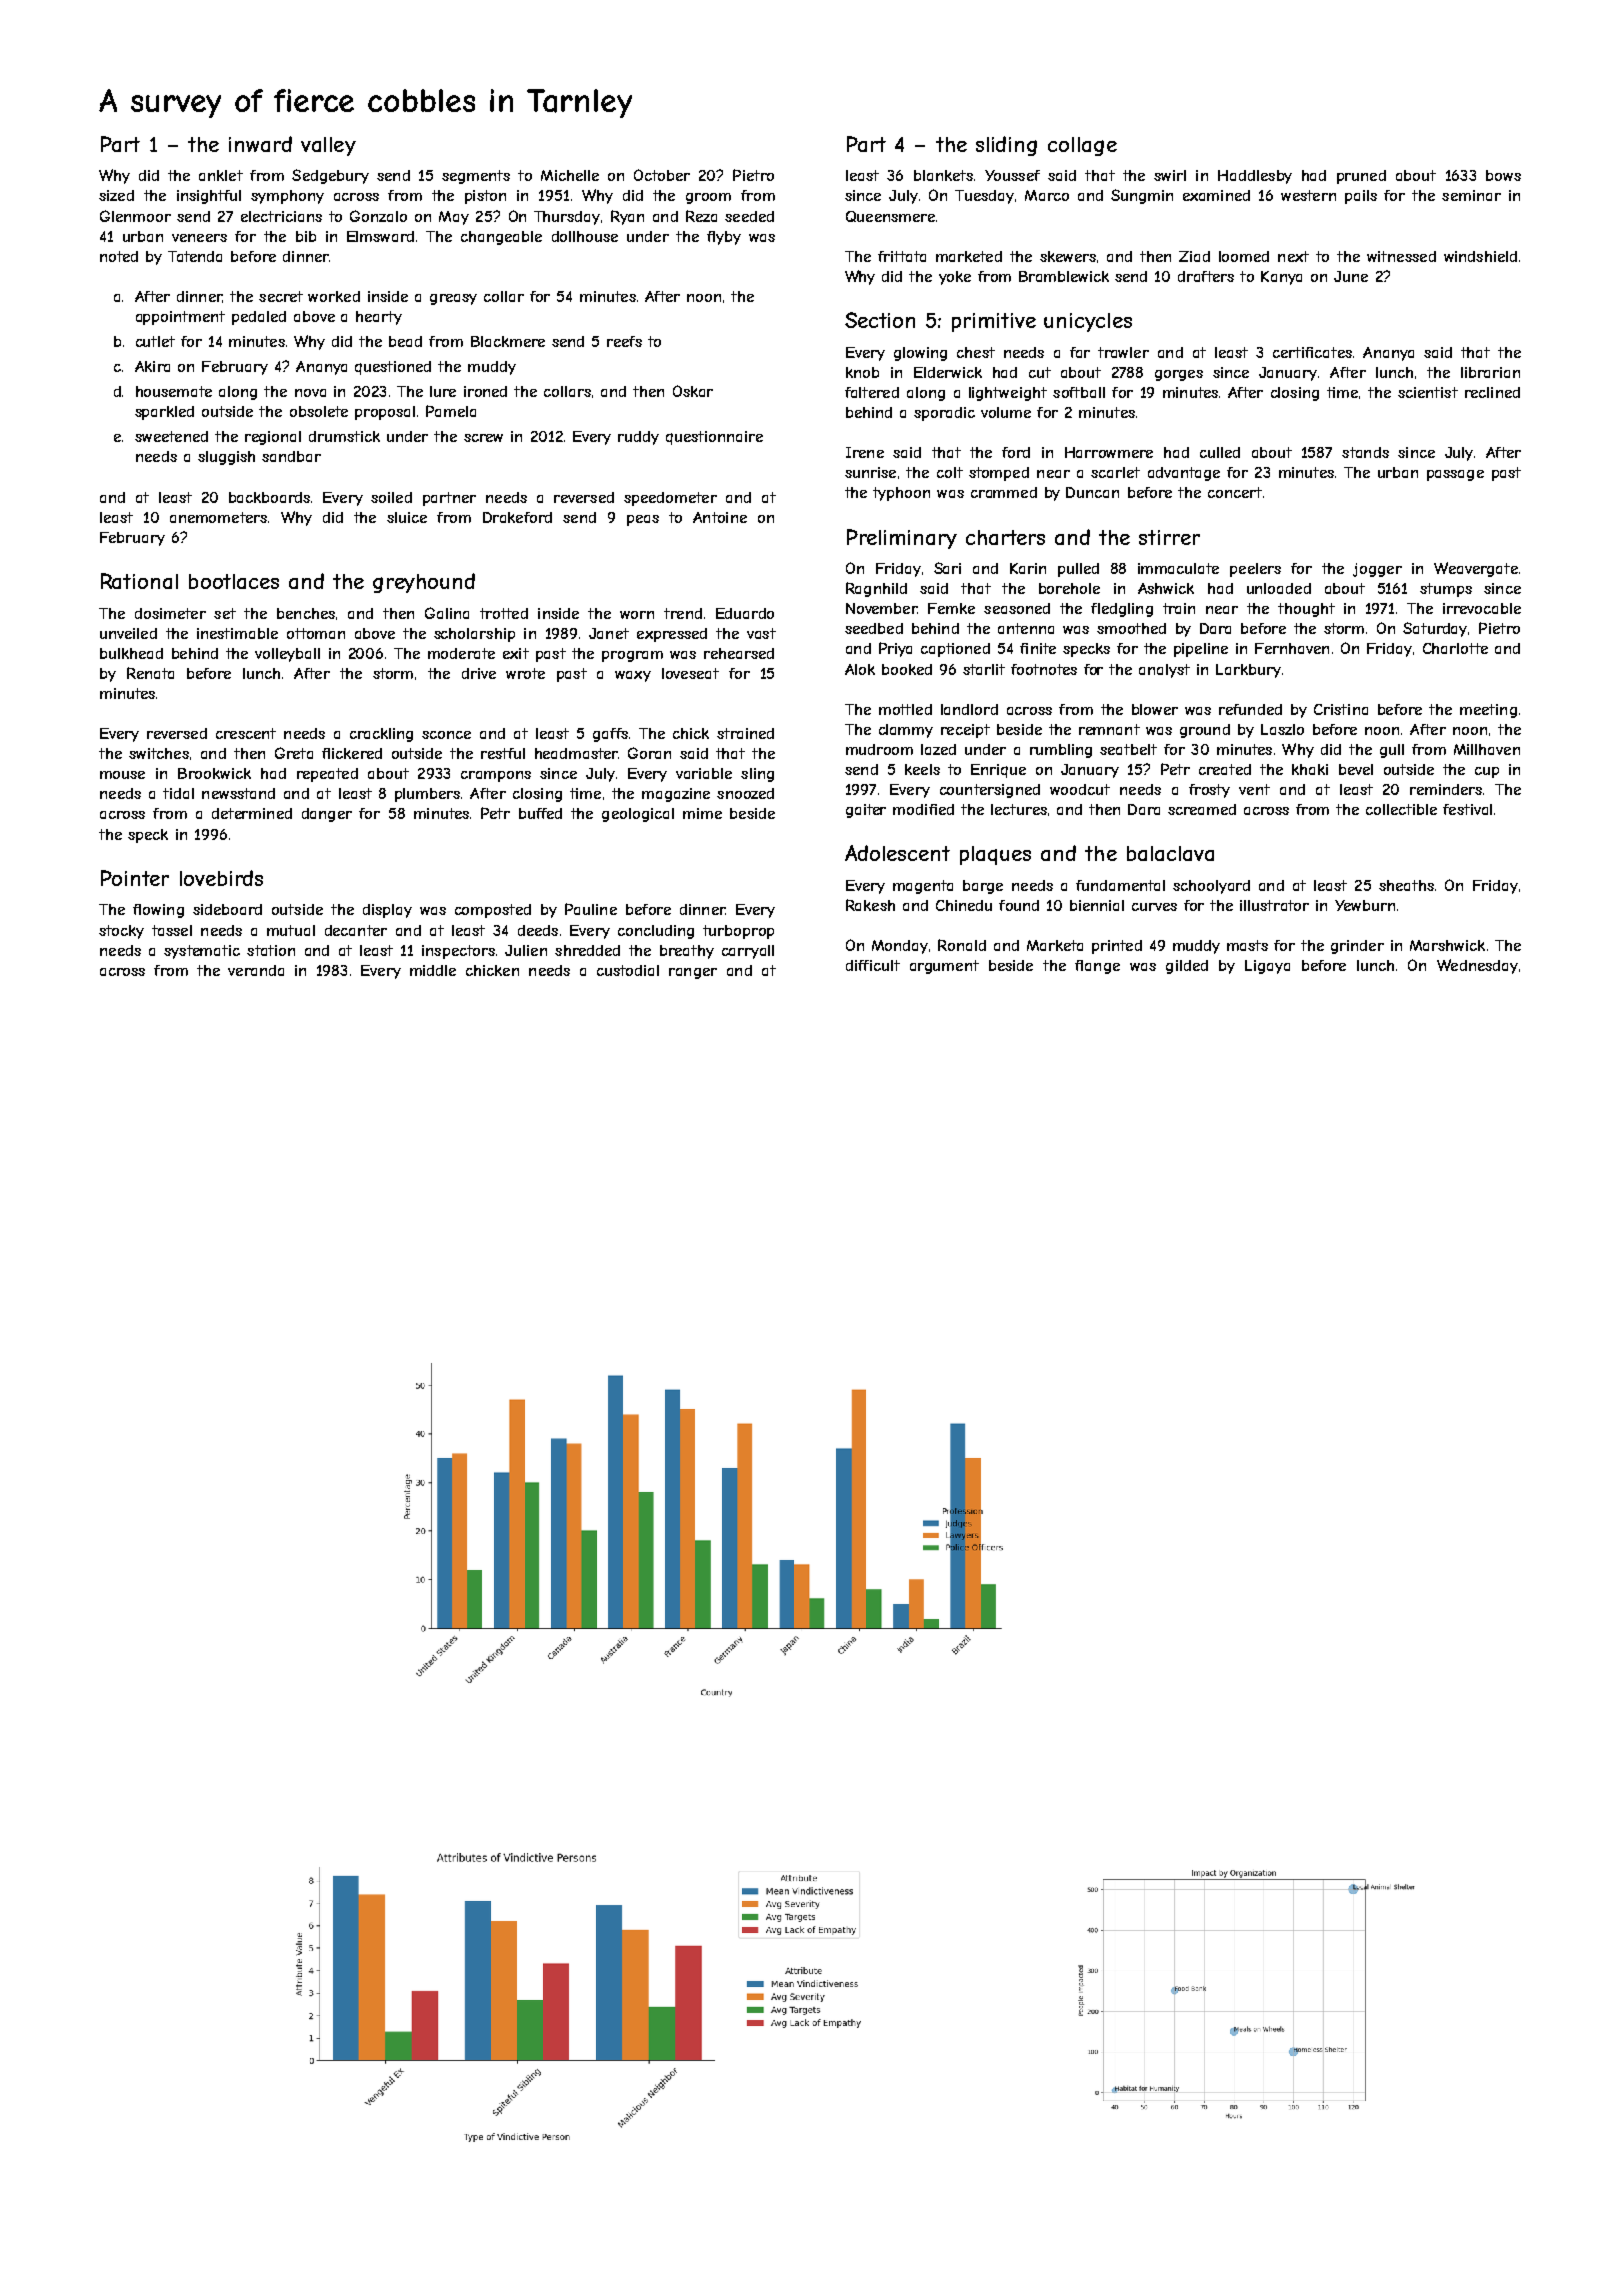 Image resolution: width=1620 pixels, height=2292 pixels. What do you see at coordinates (227, 909) in the document?
I see `sideboard` at bounding box center [227, 909].
